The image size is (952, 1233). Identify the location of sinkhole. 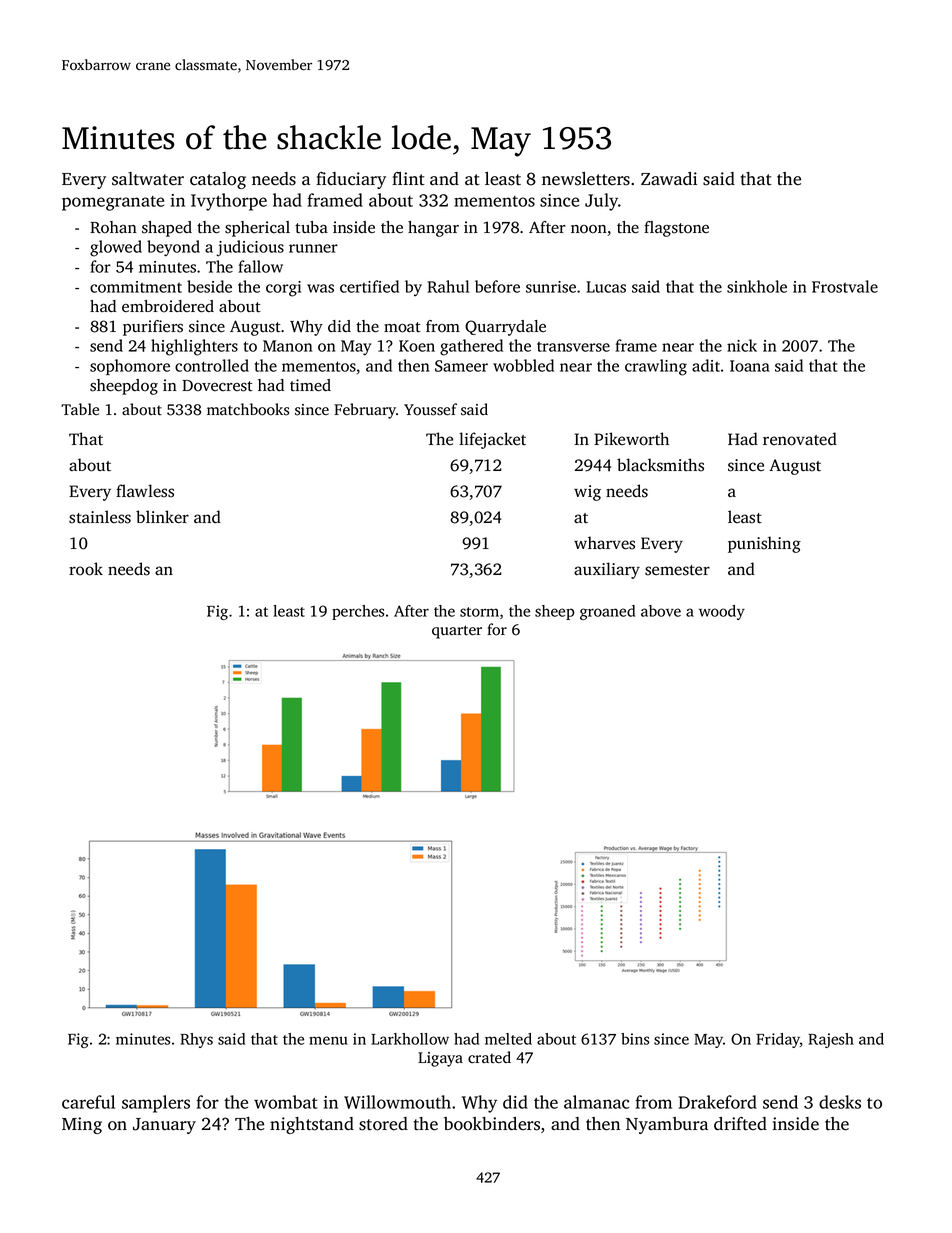
(757, 286).
